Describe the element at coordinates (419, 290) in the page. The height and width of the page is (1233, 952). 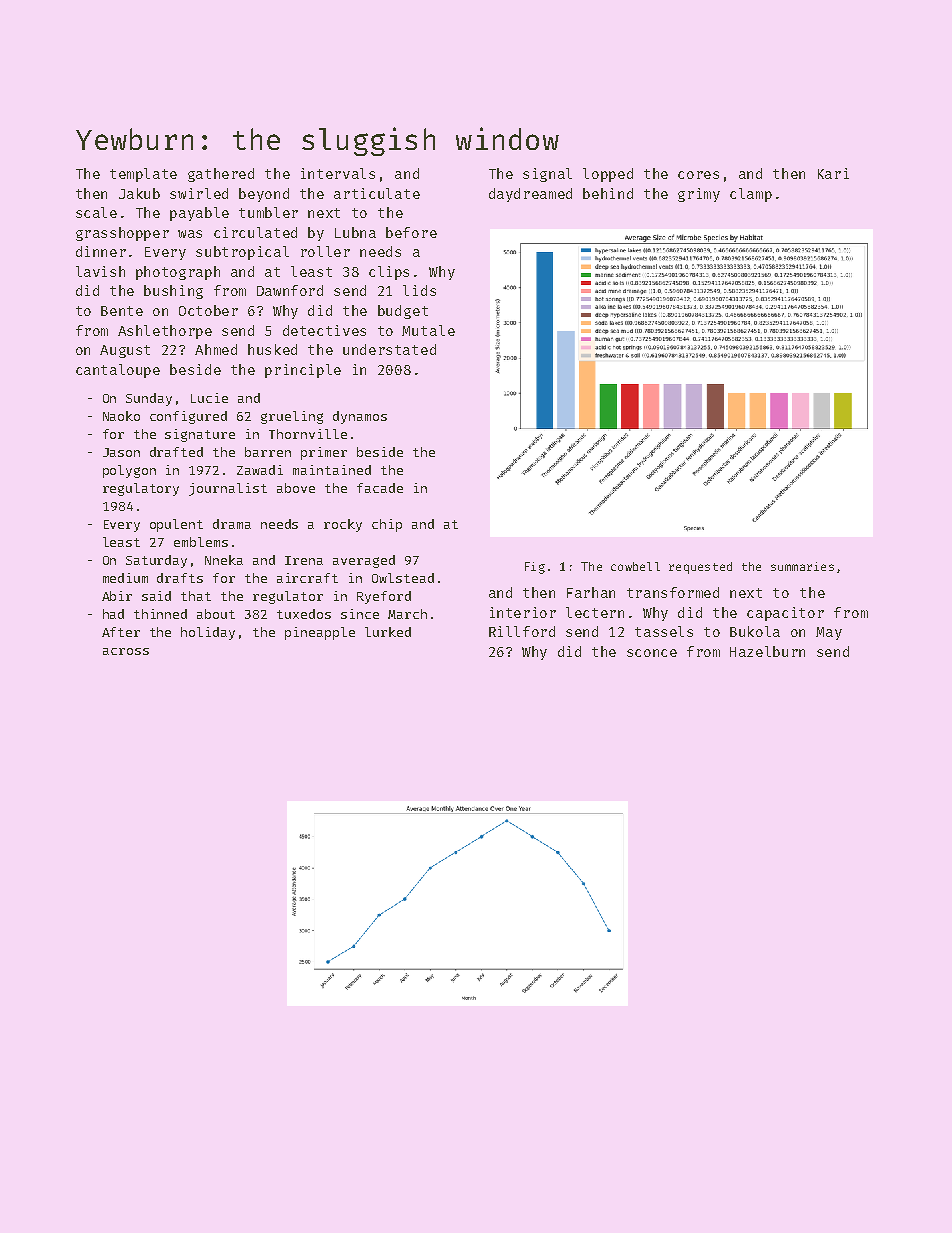
I see `lids` at that location.
